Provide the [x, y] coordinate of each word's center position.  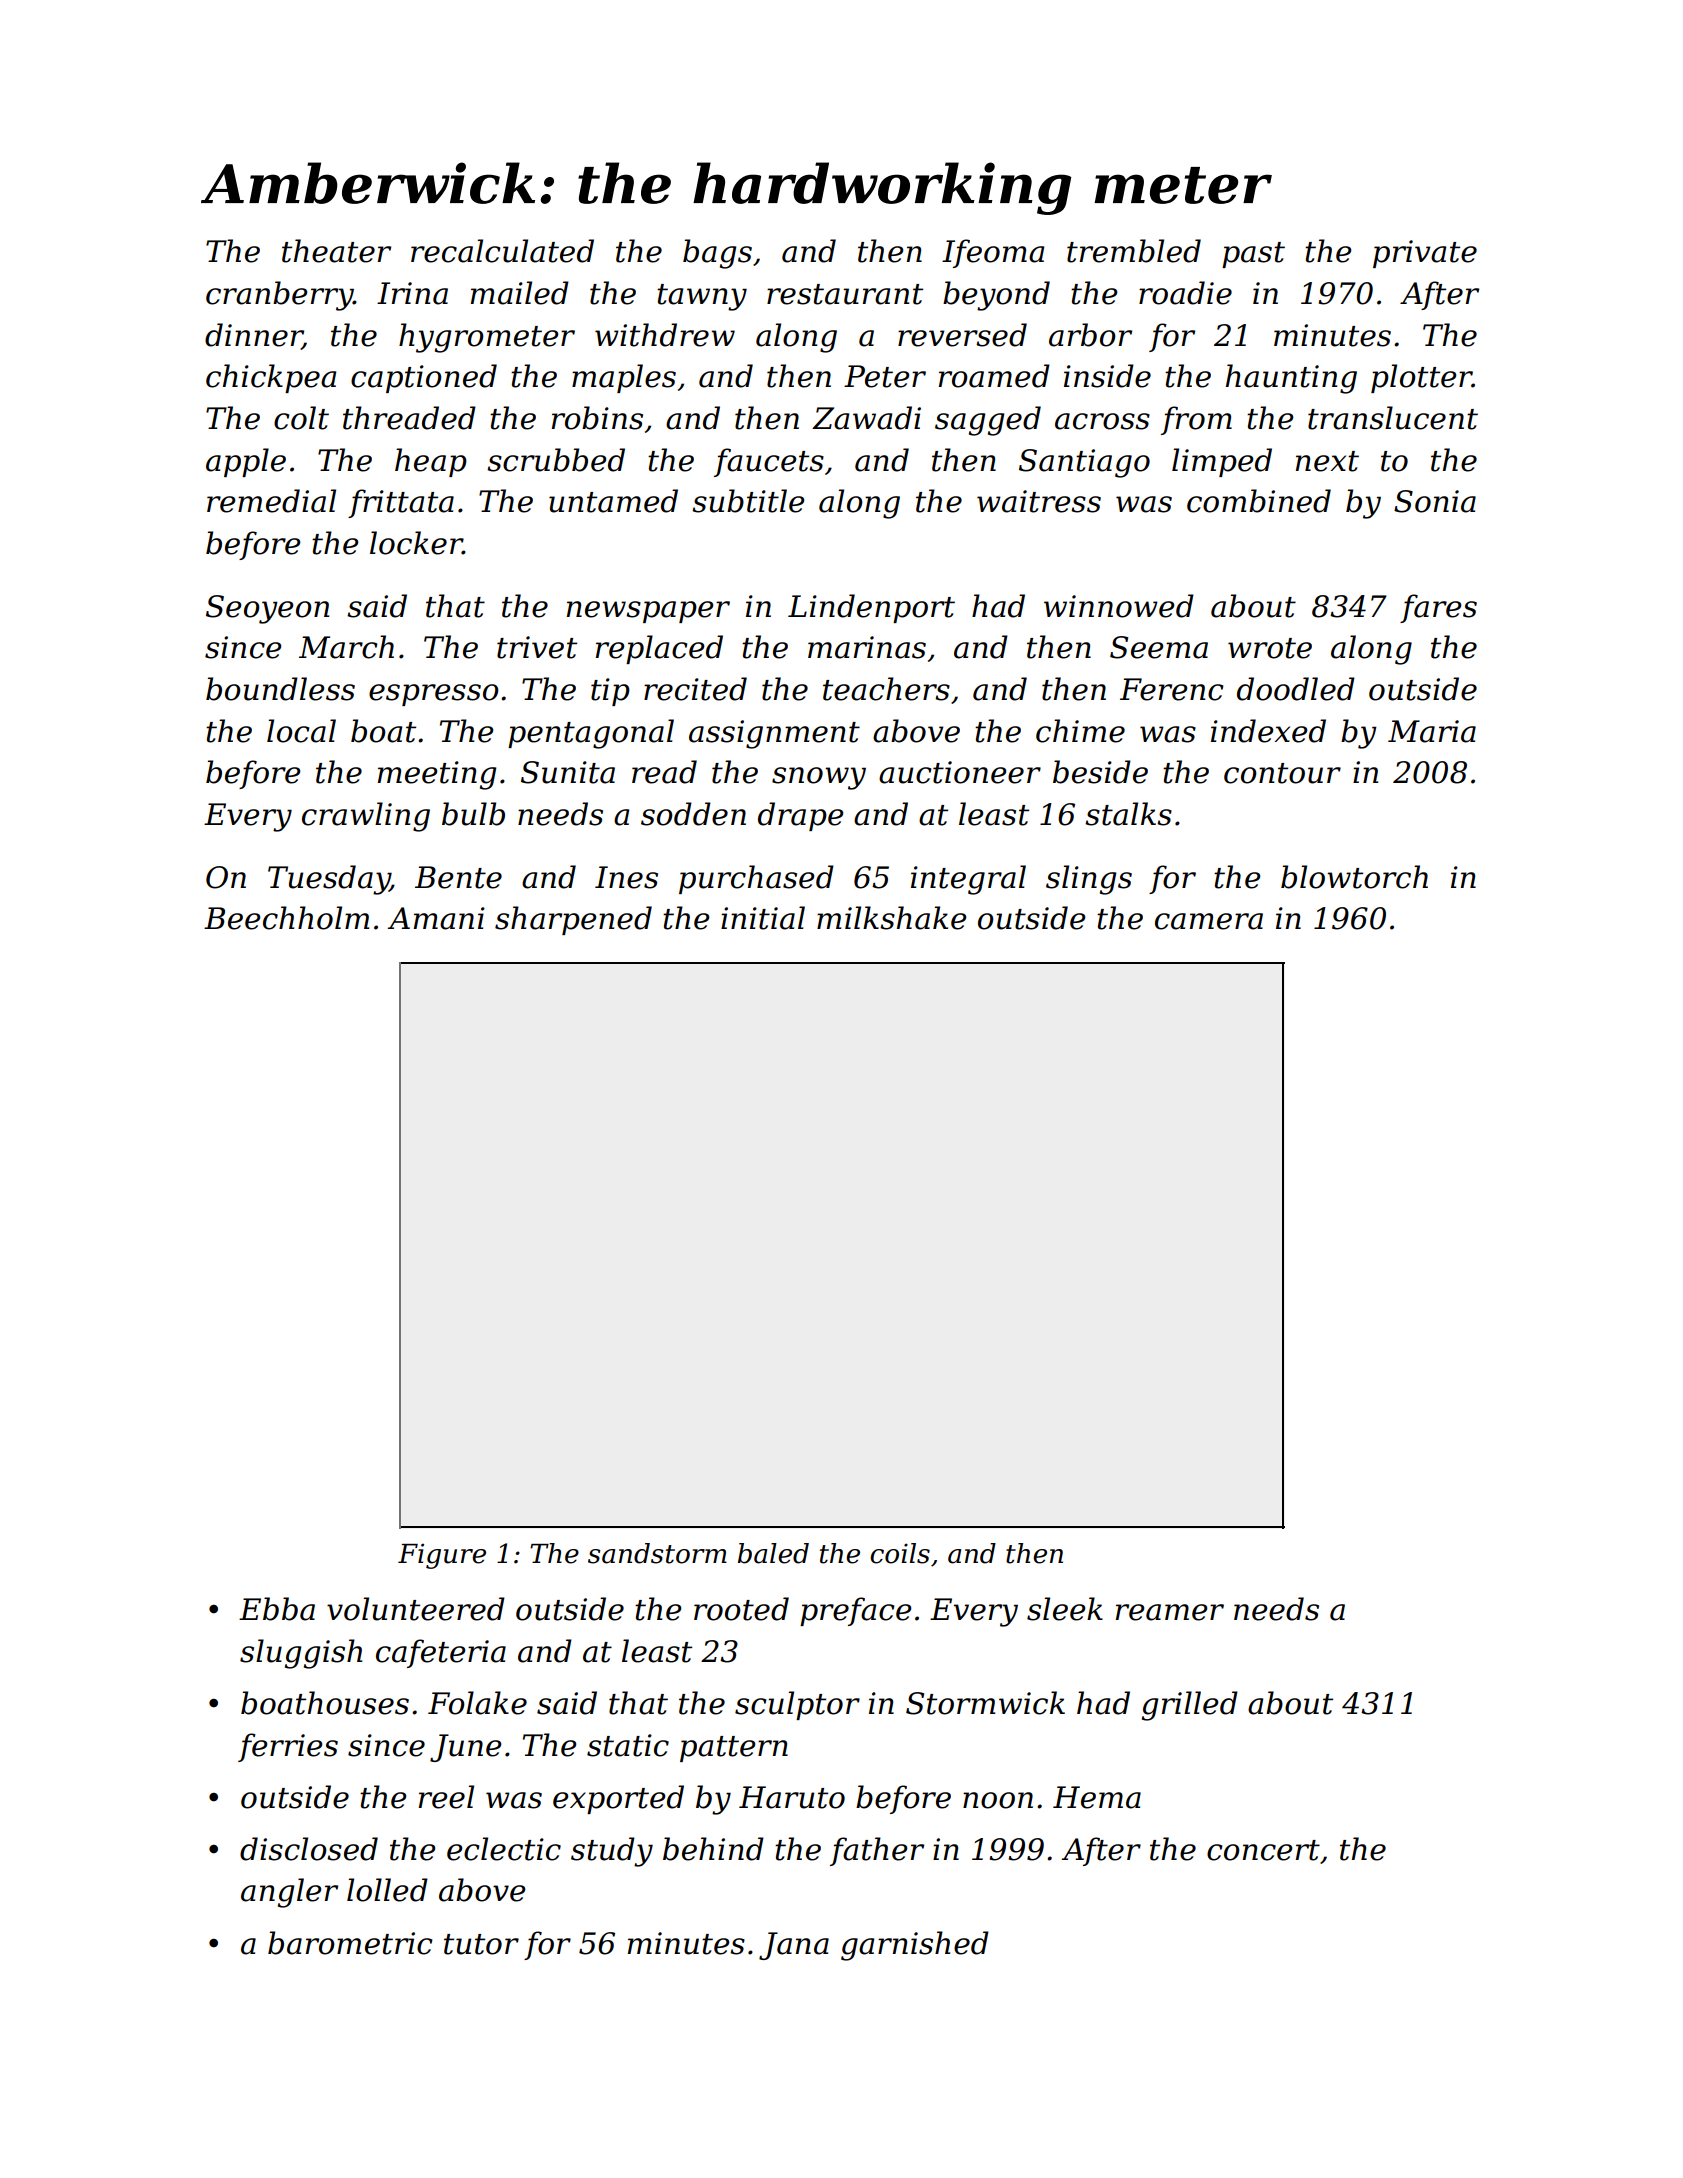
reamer [1170, 1612]
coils [900, 1553]
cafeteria [441, 1653]
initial [763, 918]
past [1253, 255]
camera [1209, 921]
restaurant [845, 294]
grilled [1190, 1706]
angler [289, 1893]
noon [998, 1800]
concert [1263, 1850]
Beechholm [286, 918]
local [301, 731]
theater [336, 251]
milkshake [891, 918]
